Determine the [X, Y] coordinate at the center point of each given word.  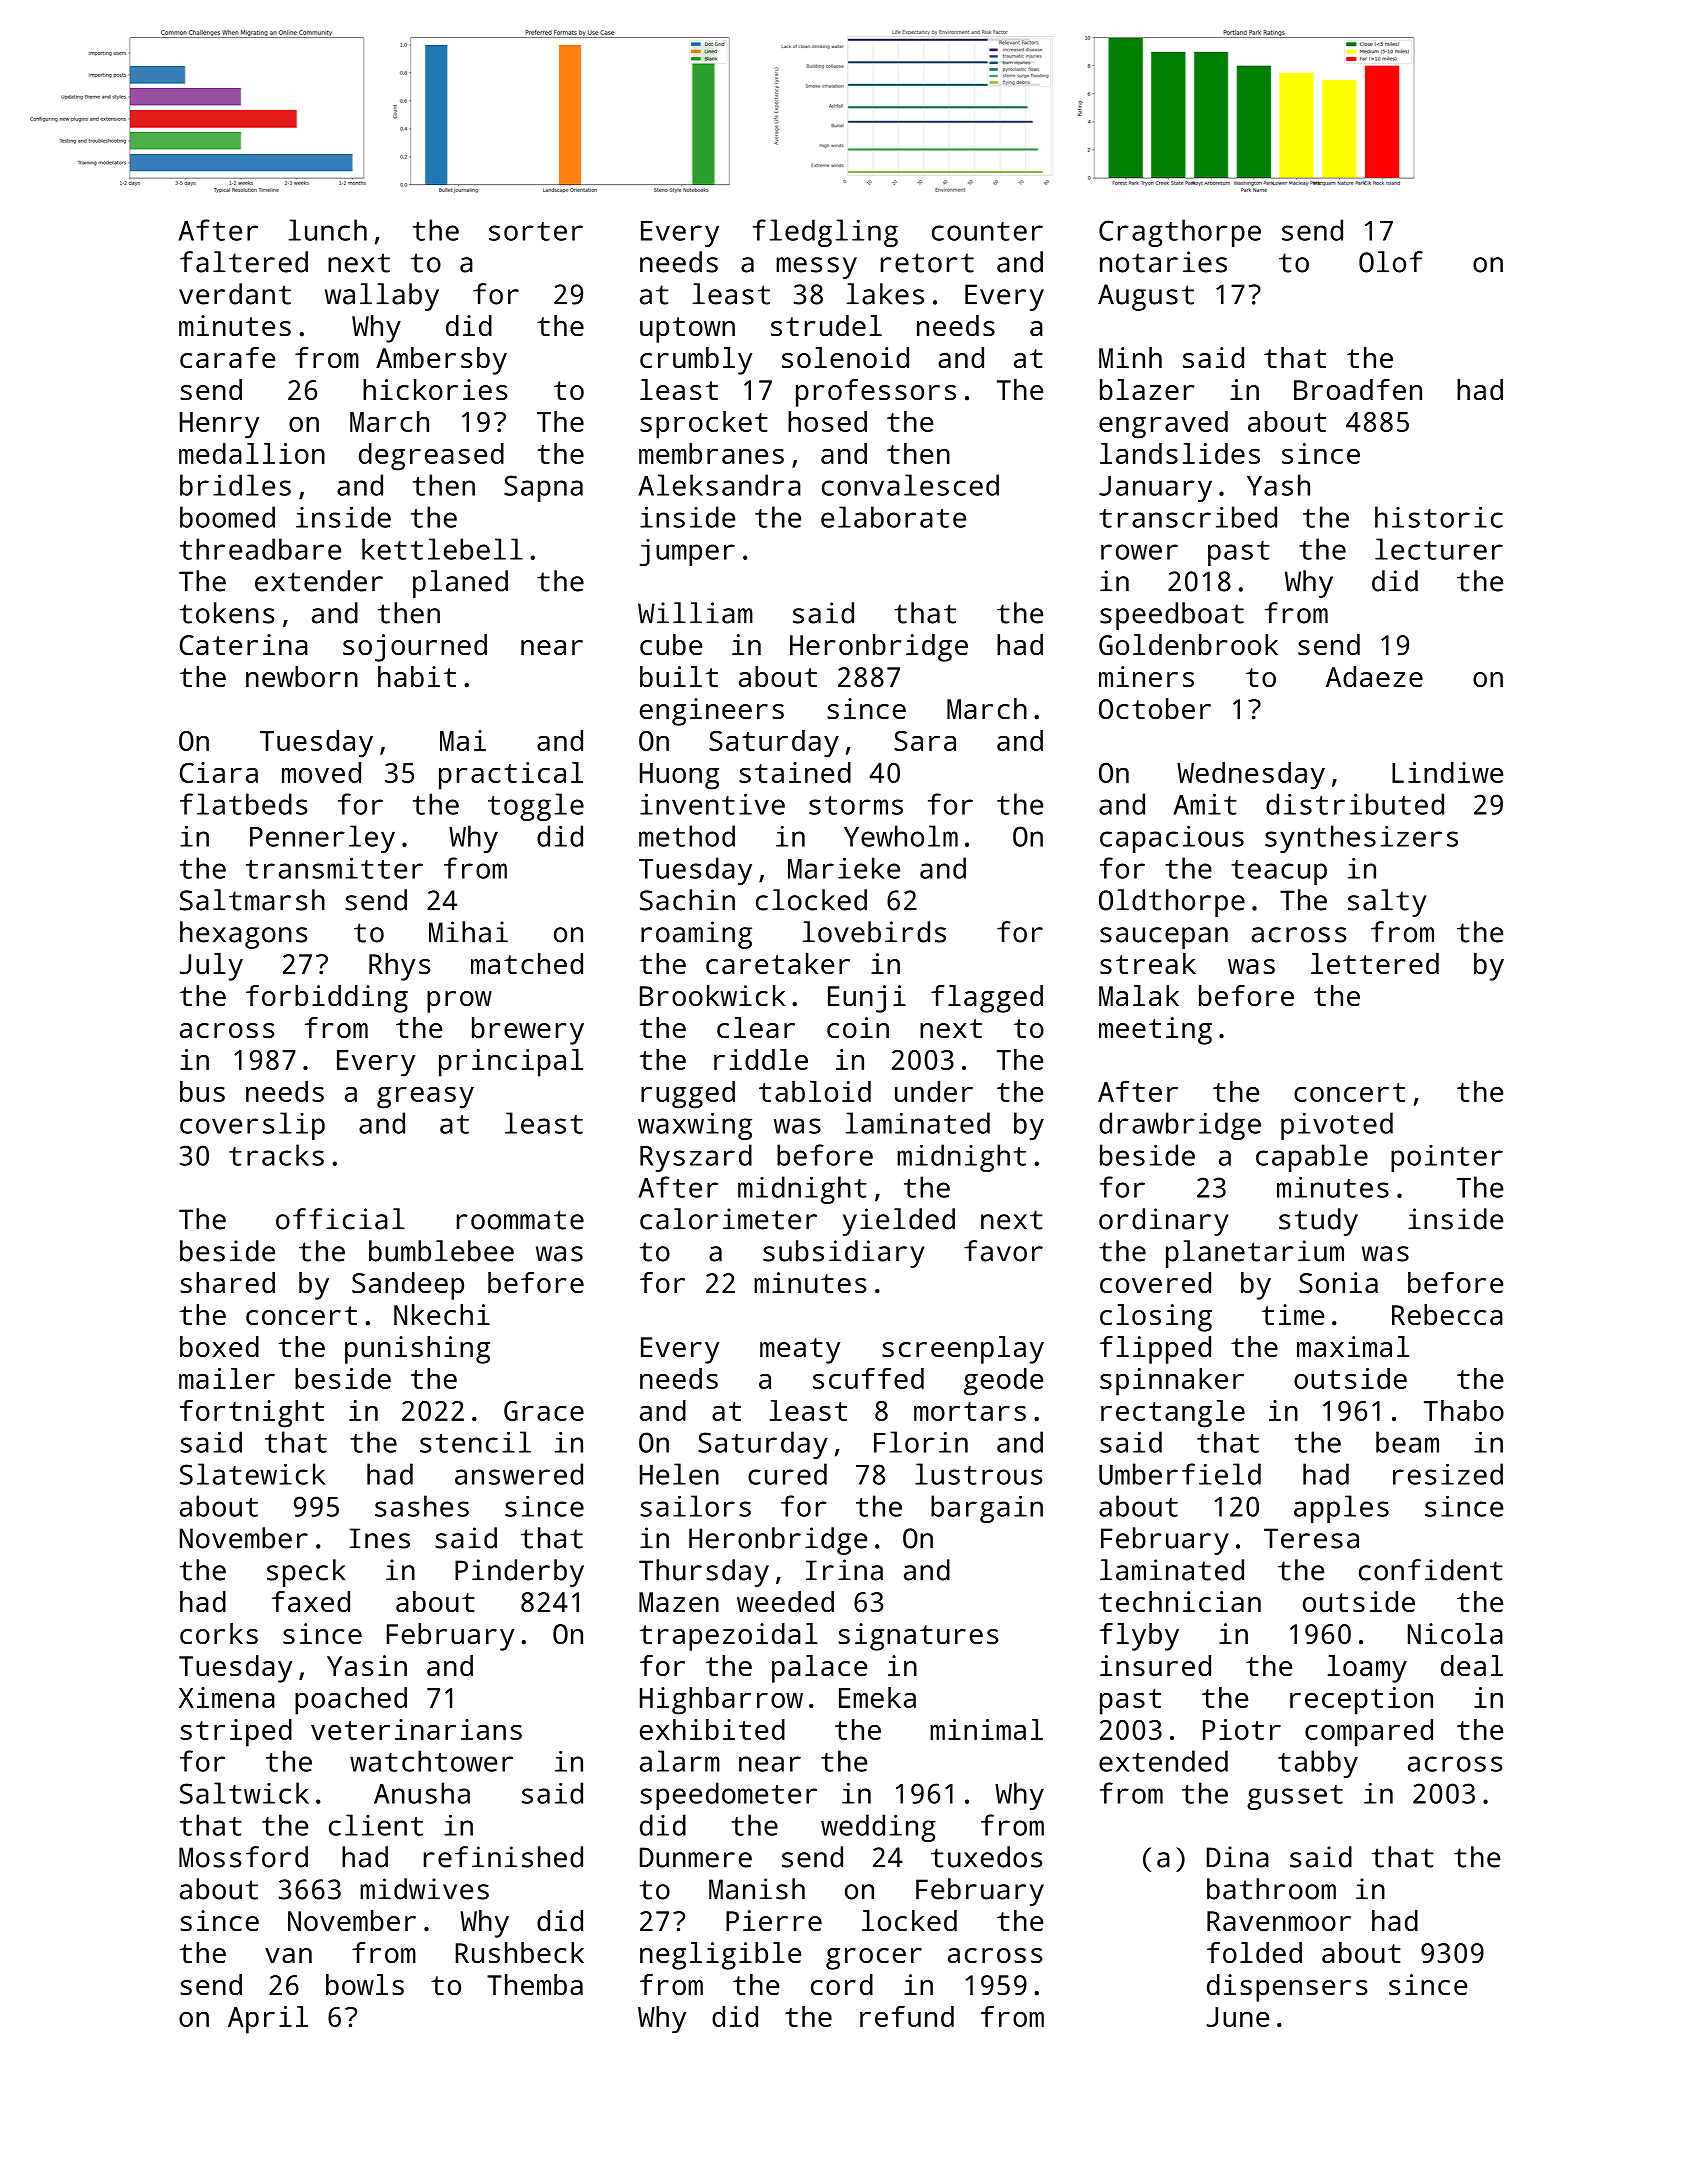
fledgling [825, 233]
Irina [844, 1570]
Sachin [687, 900]
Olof [1391, 262]
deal [1472, 1665]
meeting [1155, 1031]
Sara [925, 741]
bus [202, 1091]
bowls [365, 1985]
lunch [328, 230]
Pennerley [322, 839]
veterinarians [416, 1729]
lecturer [1439, 549]
